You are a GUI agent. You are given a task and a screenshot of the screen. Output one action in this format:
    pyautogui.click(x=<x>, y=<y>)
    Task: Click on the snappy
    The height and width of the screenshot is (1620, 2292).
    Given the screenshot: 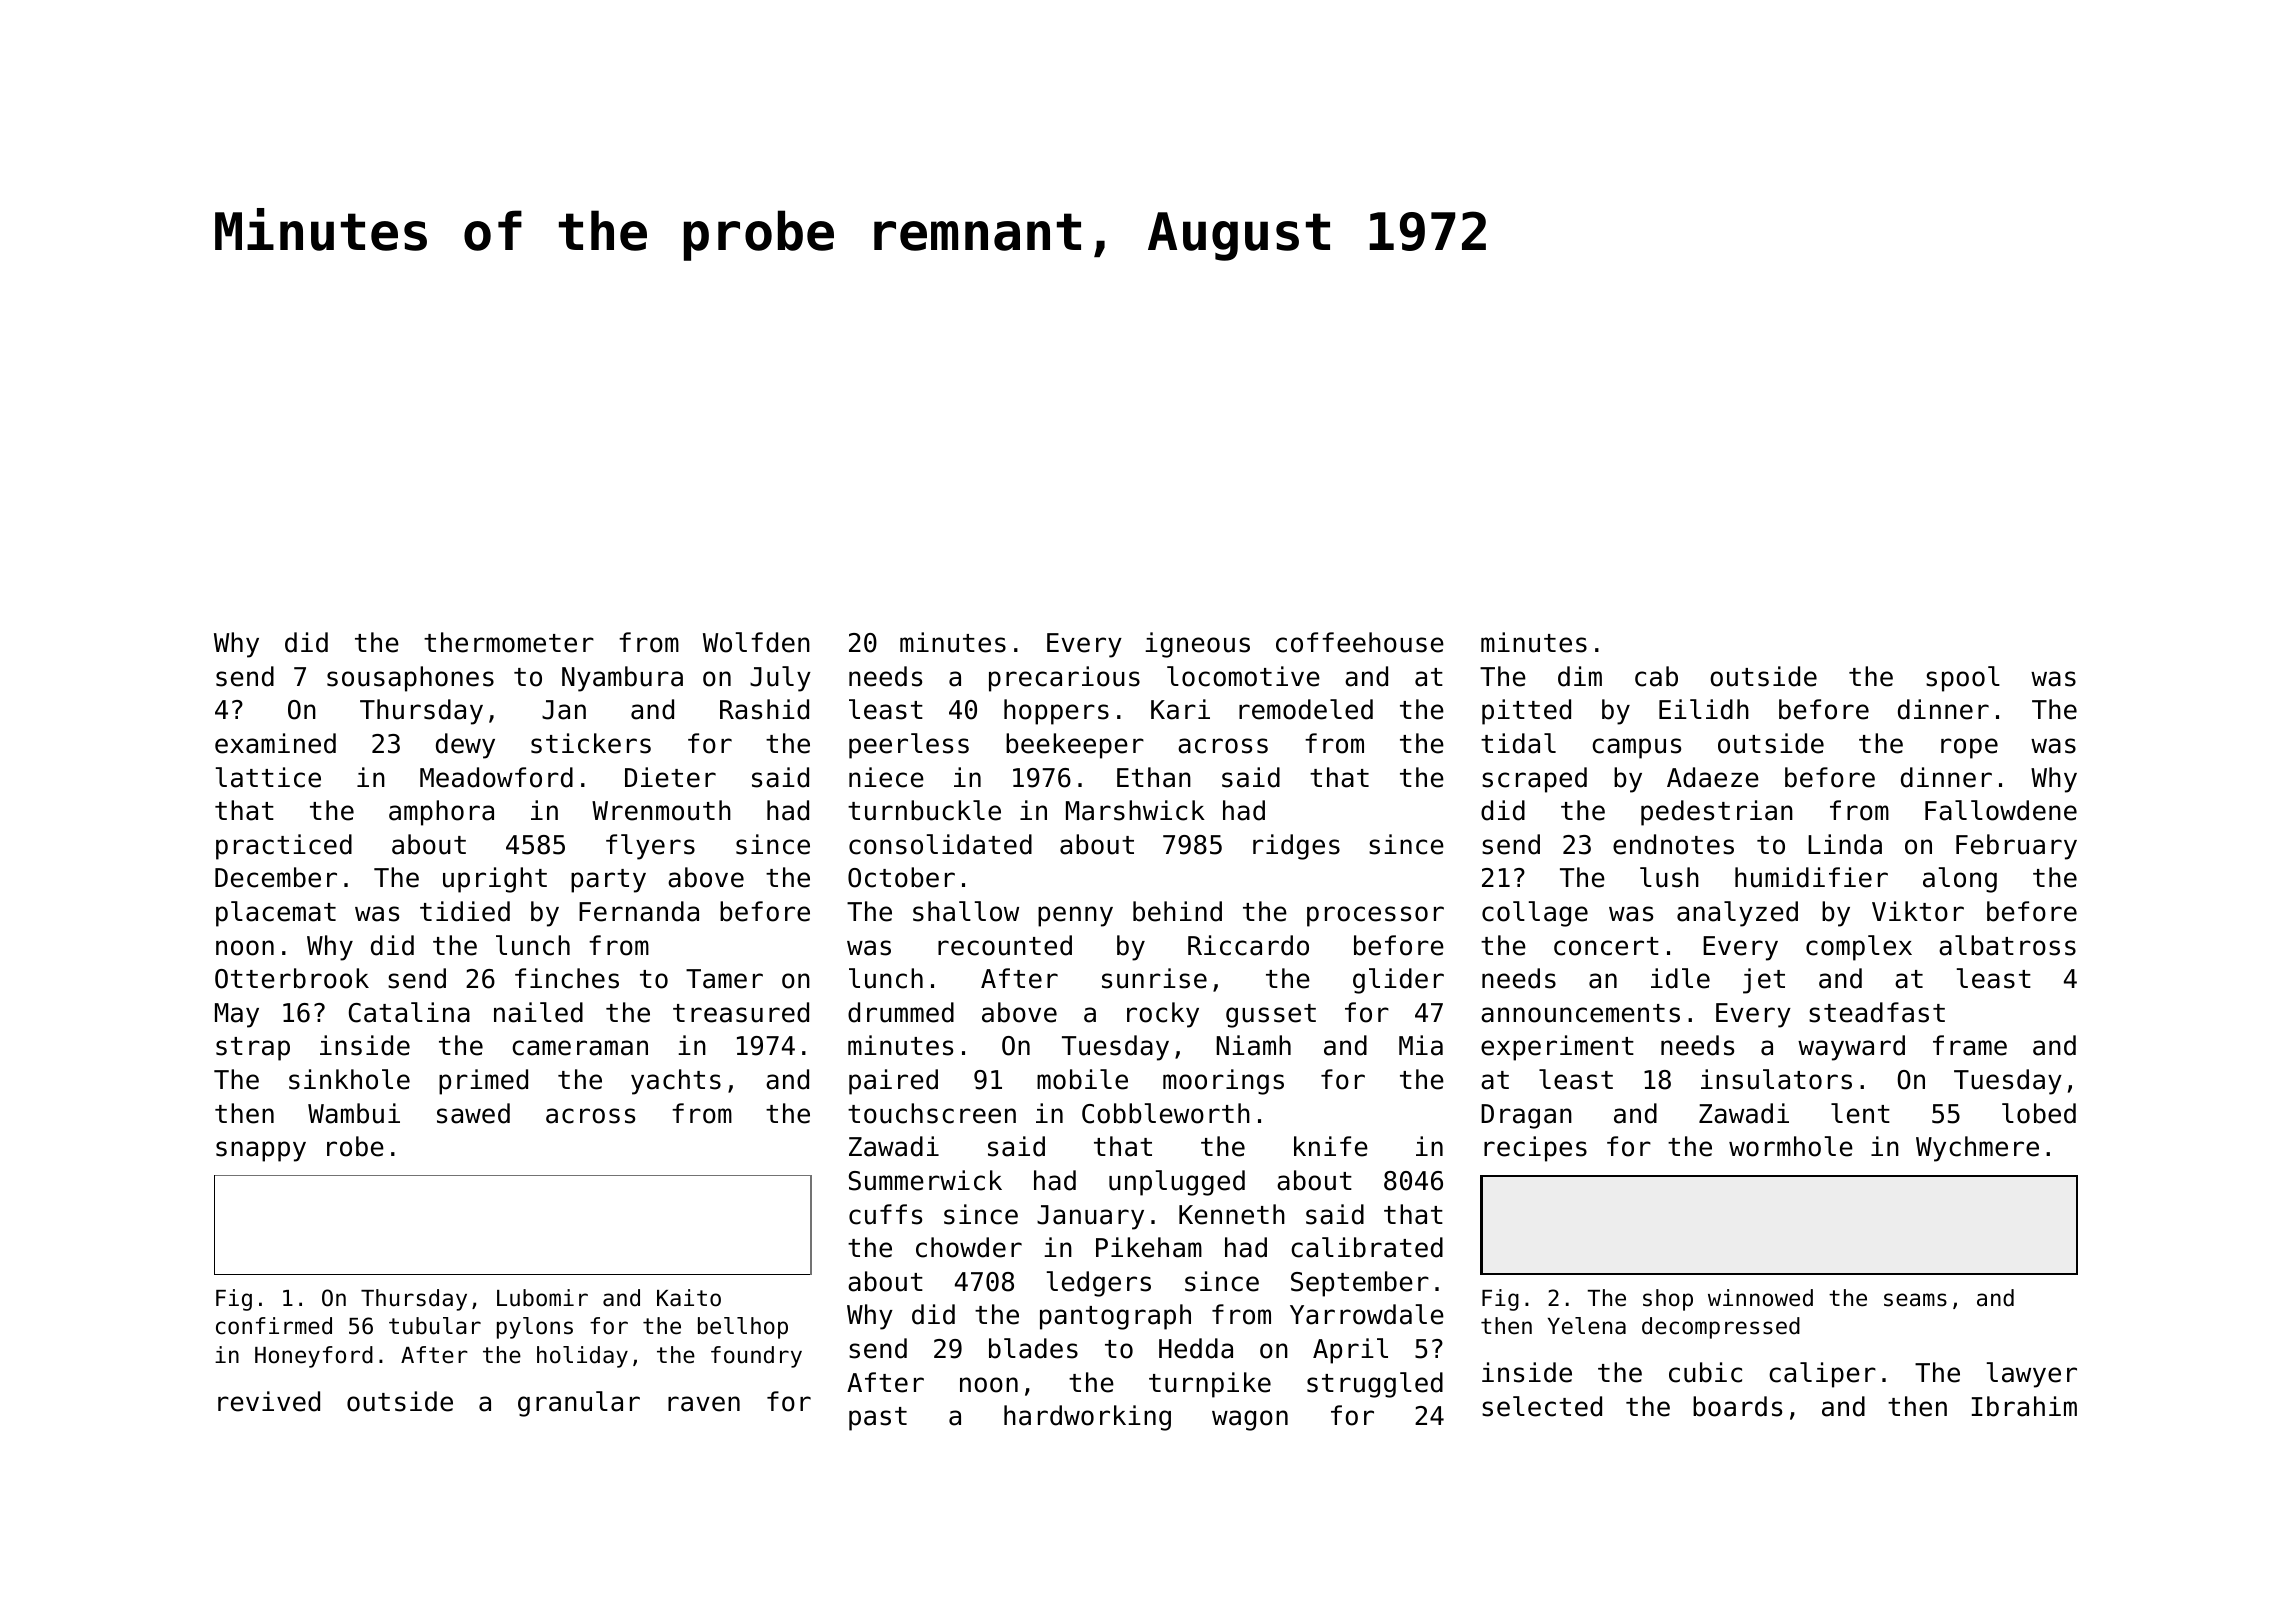 What is the action you would take?
    pyautogui.click(x=261, y=1151)
